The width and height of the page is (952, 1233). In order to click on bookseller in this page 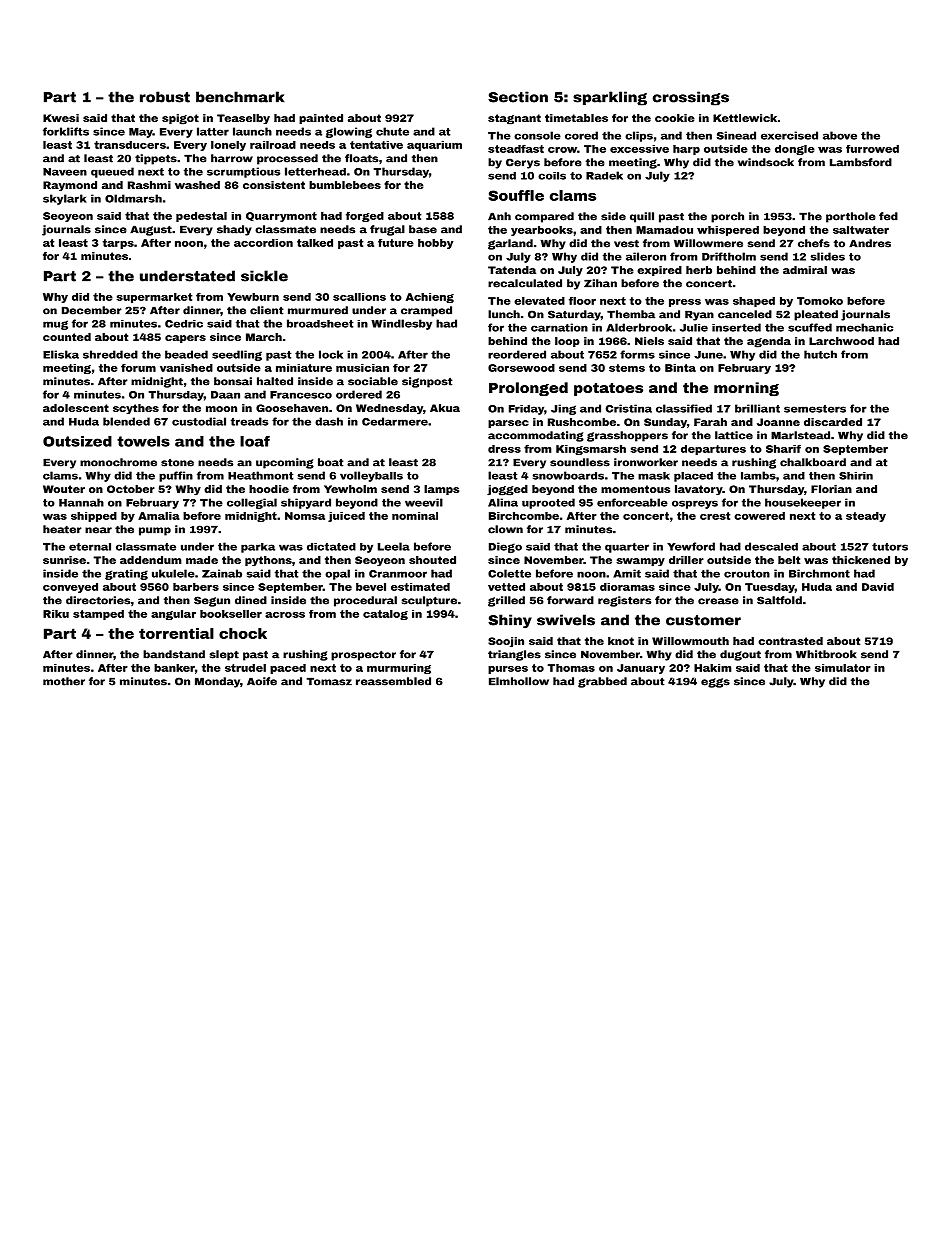, I will do `click(231, 614)`.
